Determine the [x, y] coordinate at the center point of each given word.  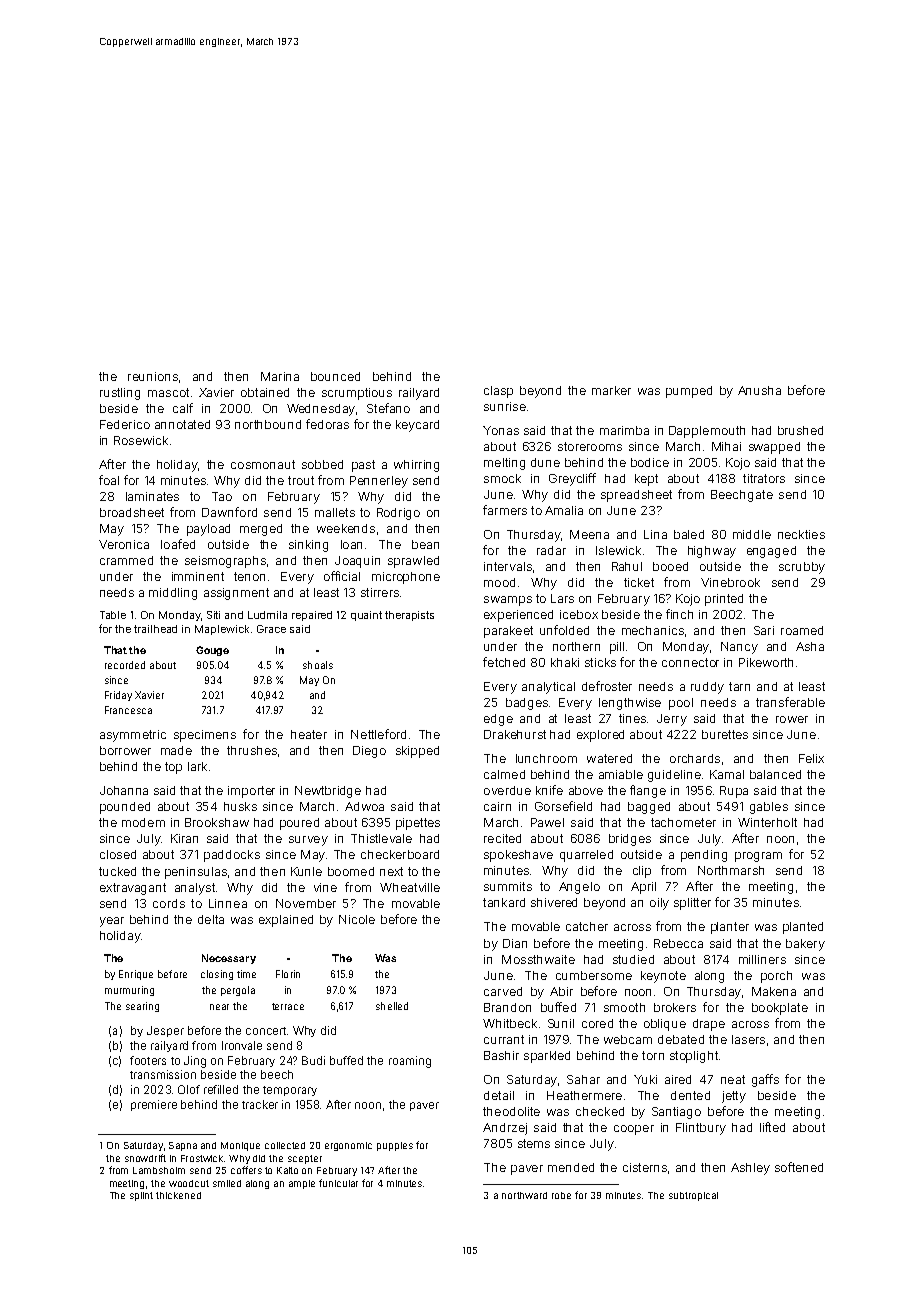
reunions [153, 376]
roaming [410, 1062]
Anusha [759, 390]
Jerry [672, 720]
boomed [351, 871]
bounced [335, 376]
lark [197, 766]
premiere [154, 1105]
